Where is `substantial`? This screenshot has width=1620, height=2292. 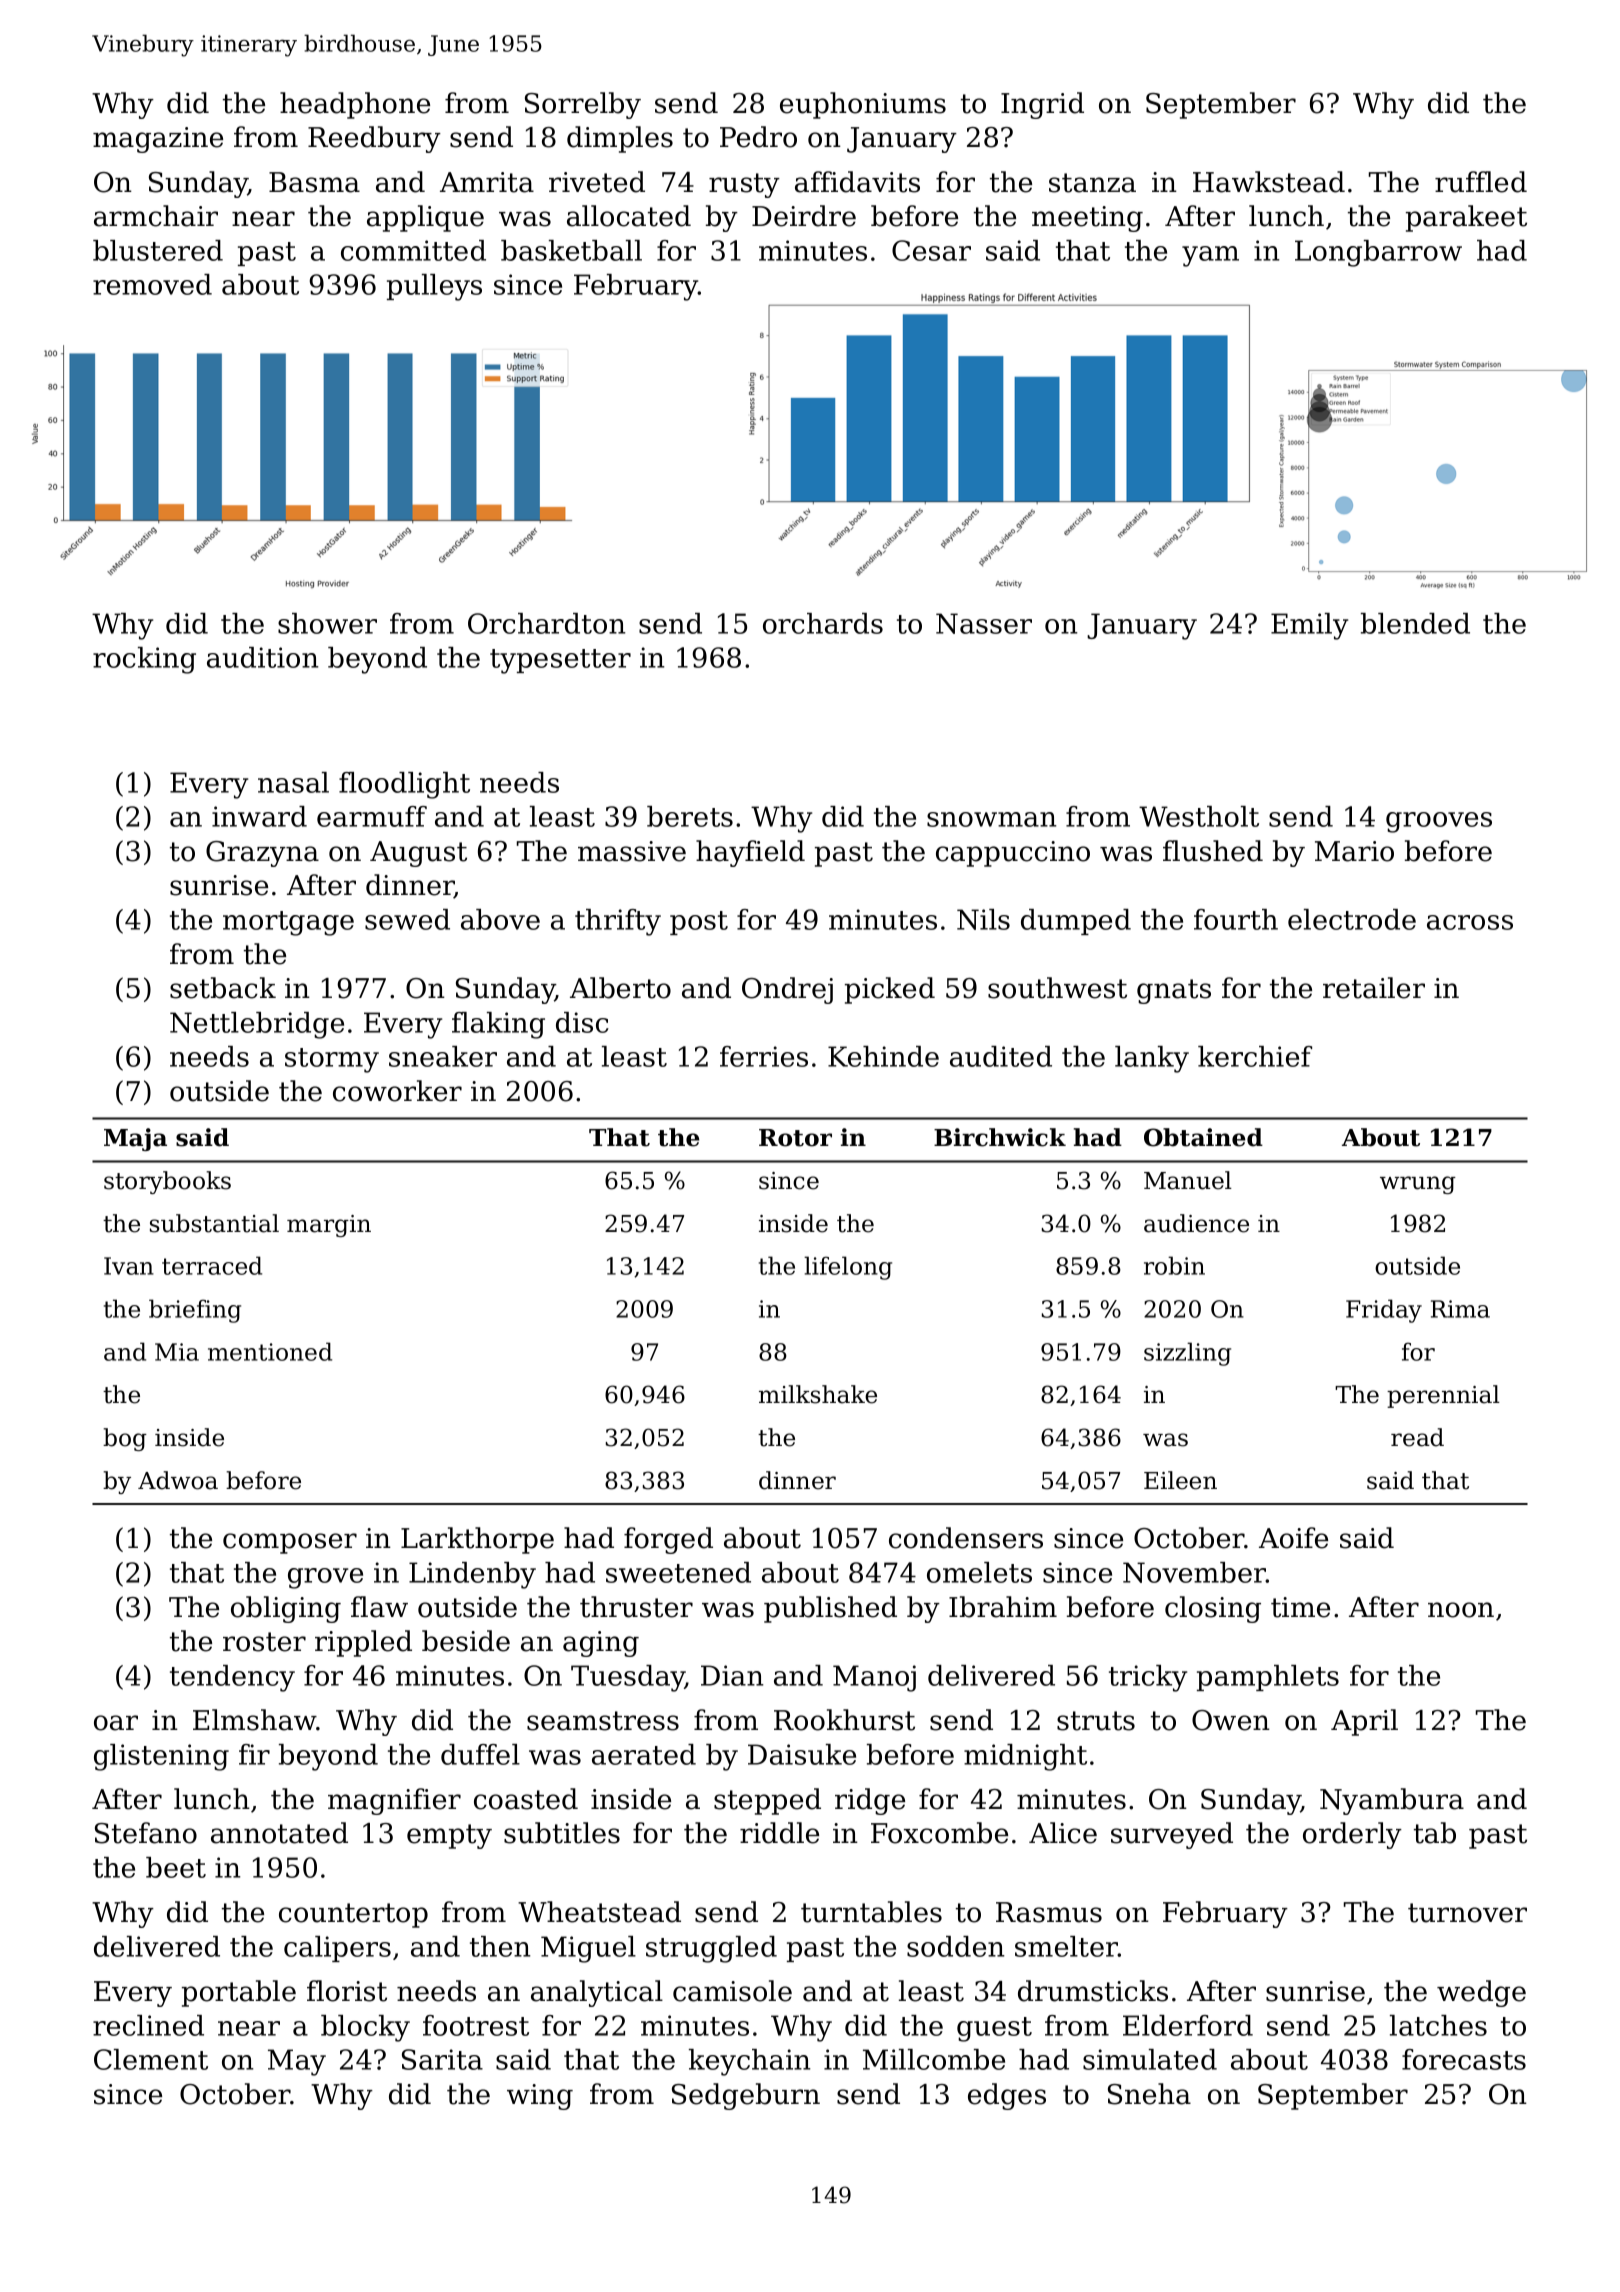 substantial is located at coordinates (214, 1223).
